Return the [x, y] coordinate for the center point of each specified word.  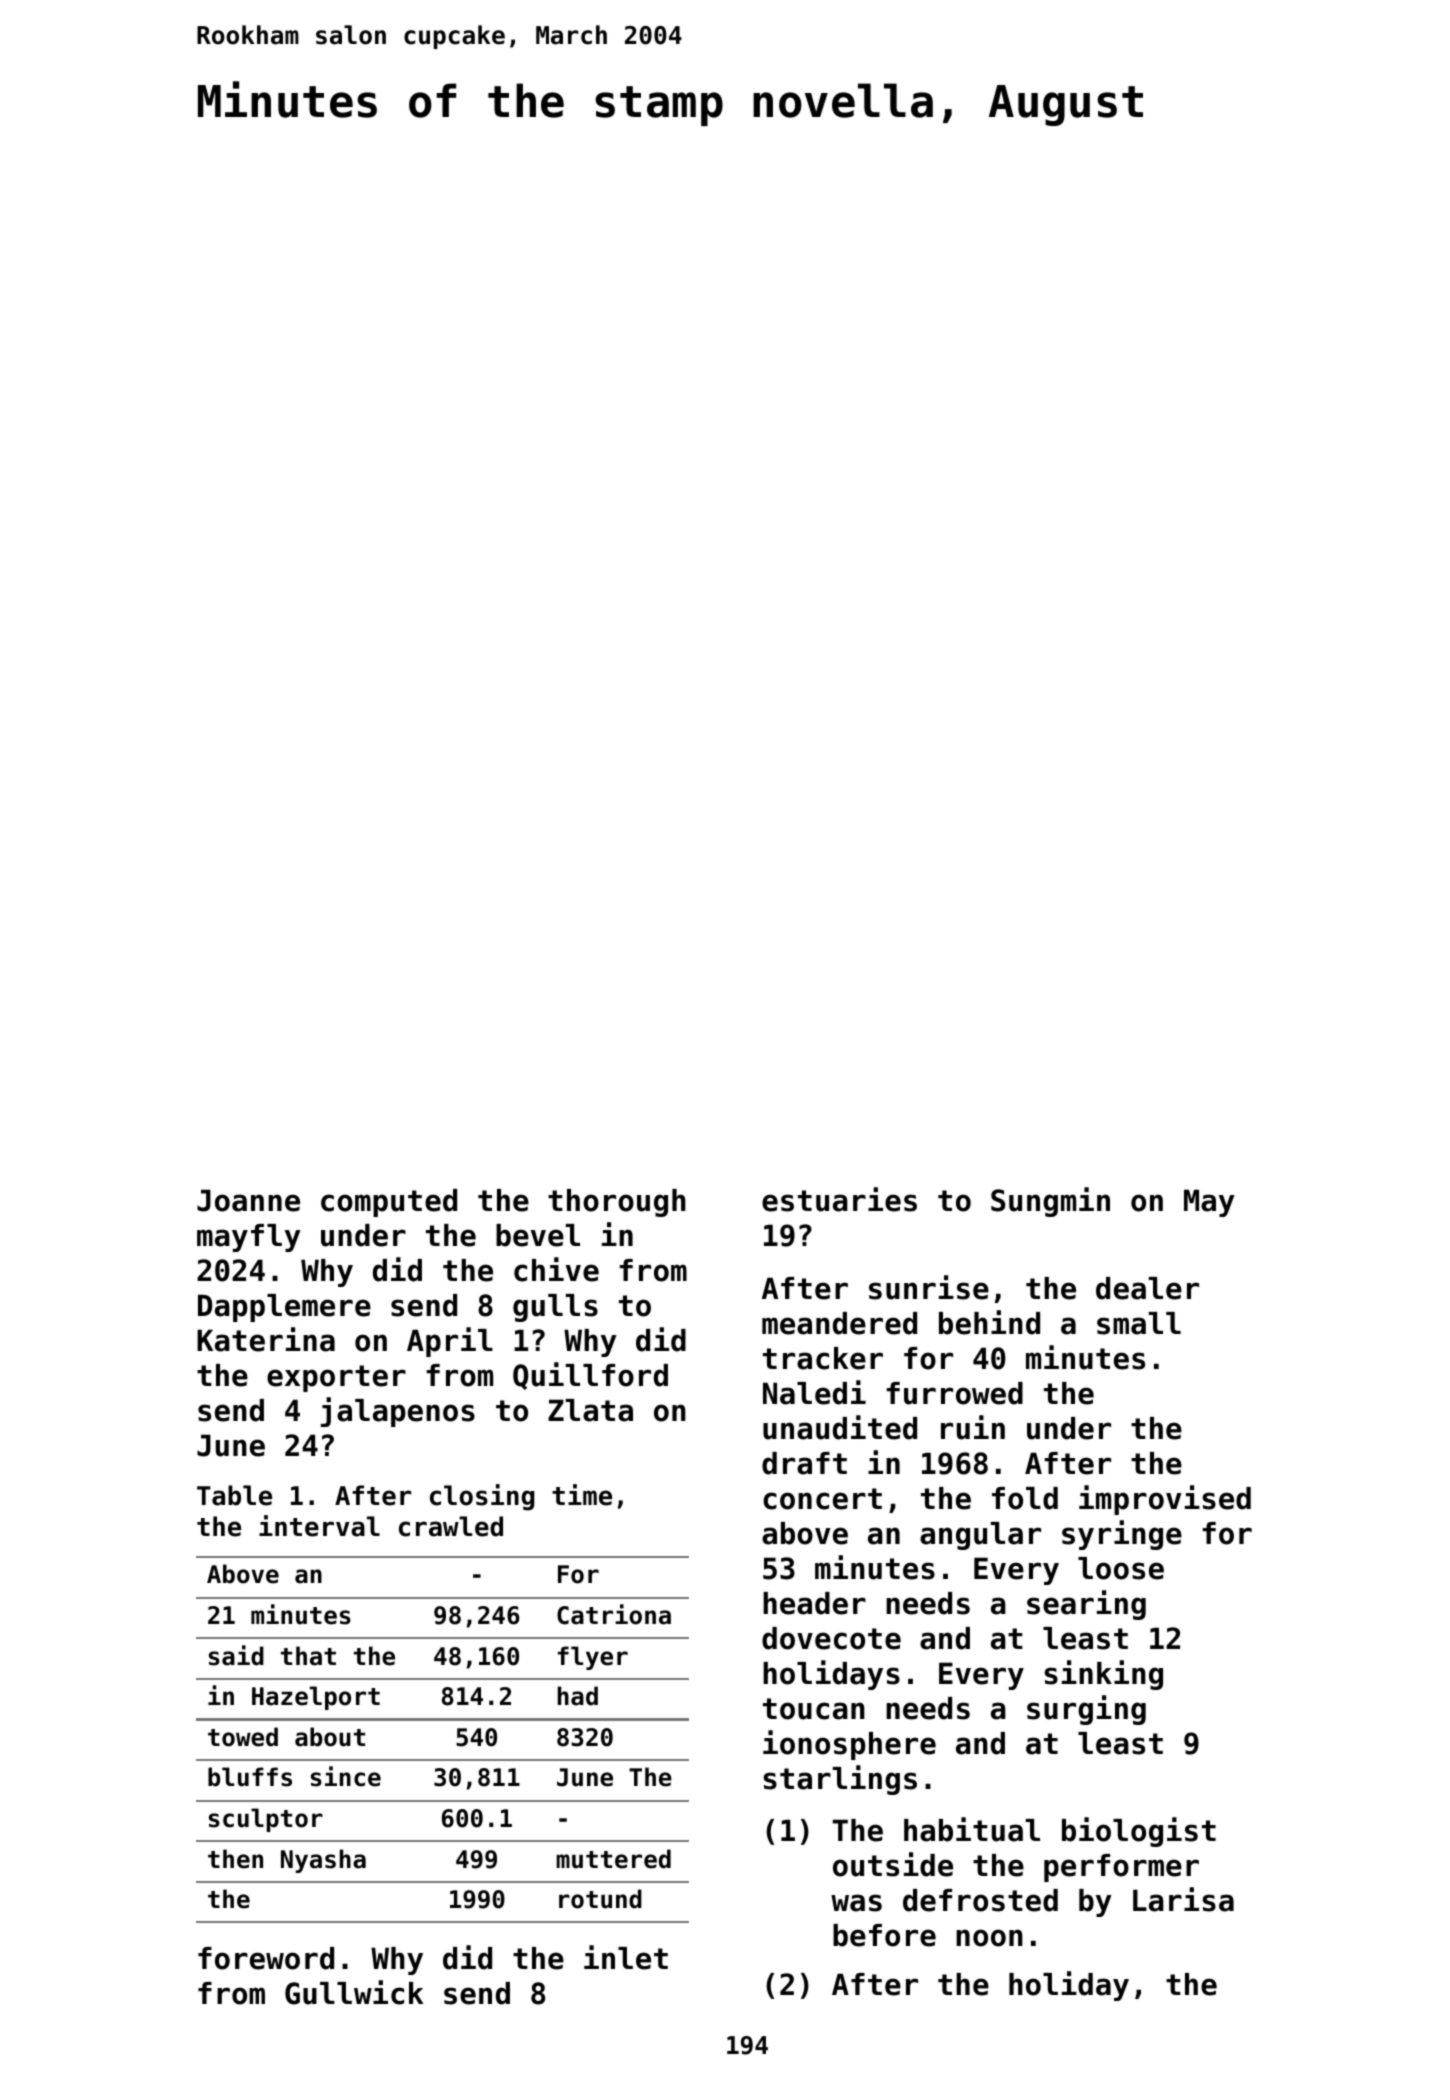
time [582, 1495]
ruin [973, 1427]
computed [389, 1203]
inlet [626, 1957]
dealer [1147, 1288]
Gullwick [354, 1992]
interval [319, 1526]
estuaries [839, 1199]
